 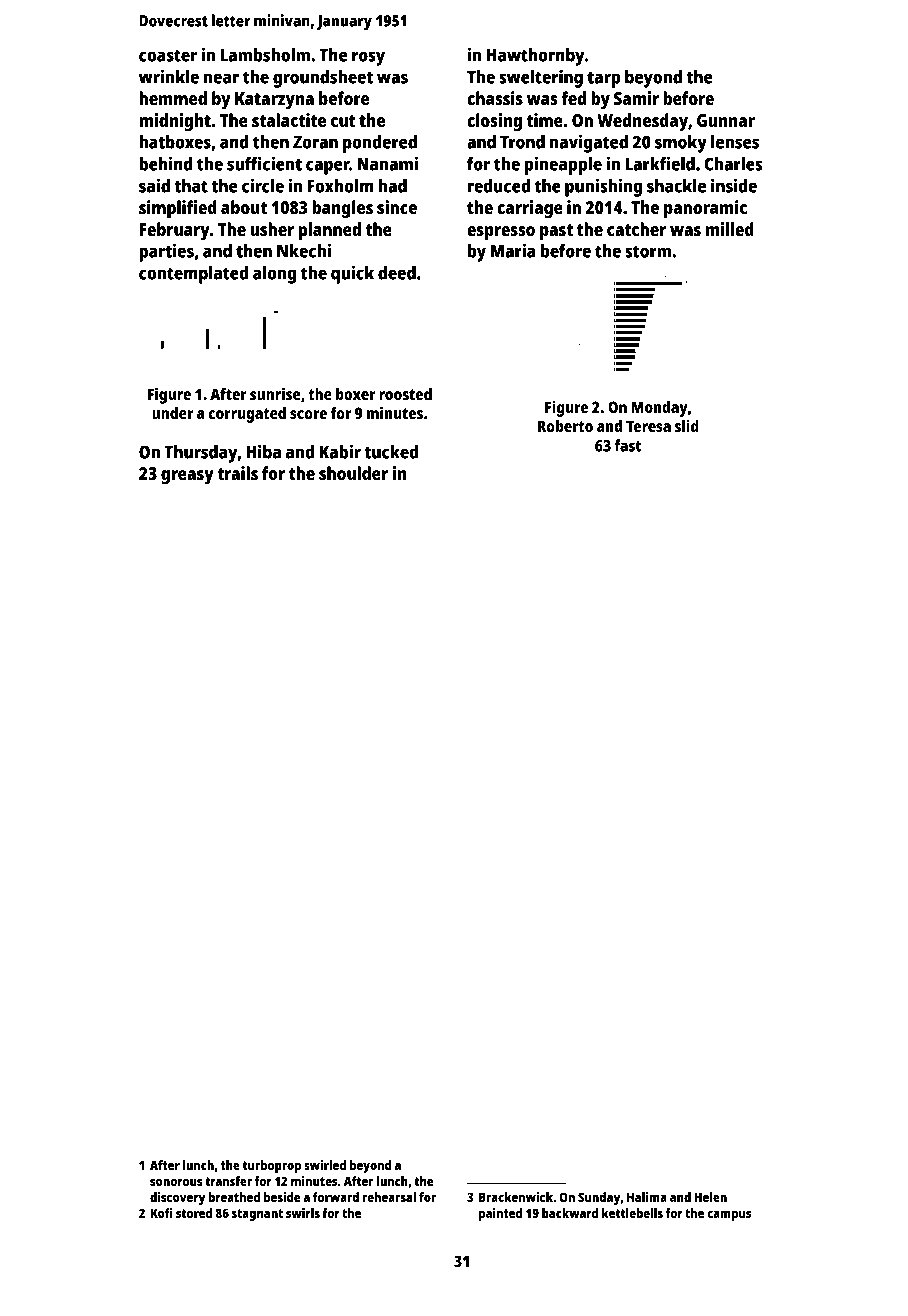 I want to click on roosted, so click(x=405, y=394).
